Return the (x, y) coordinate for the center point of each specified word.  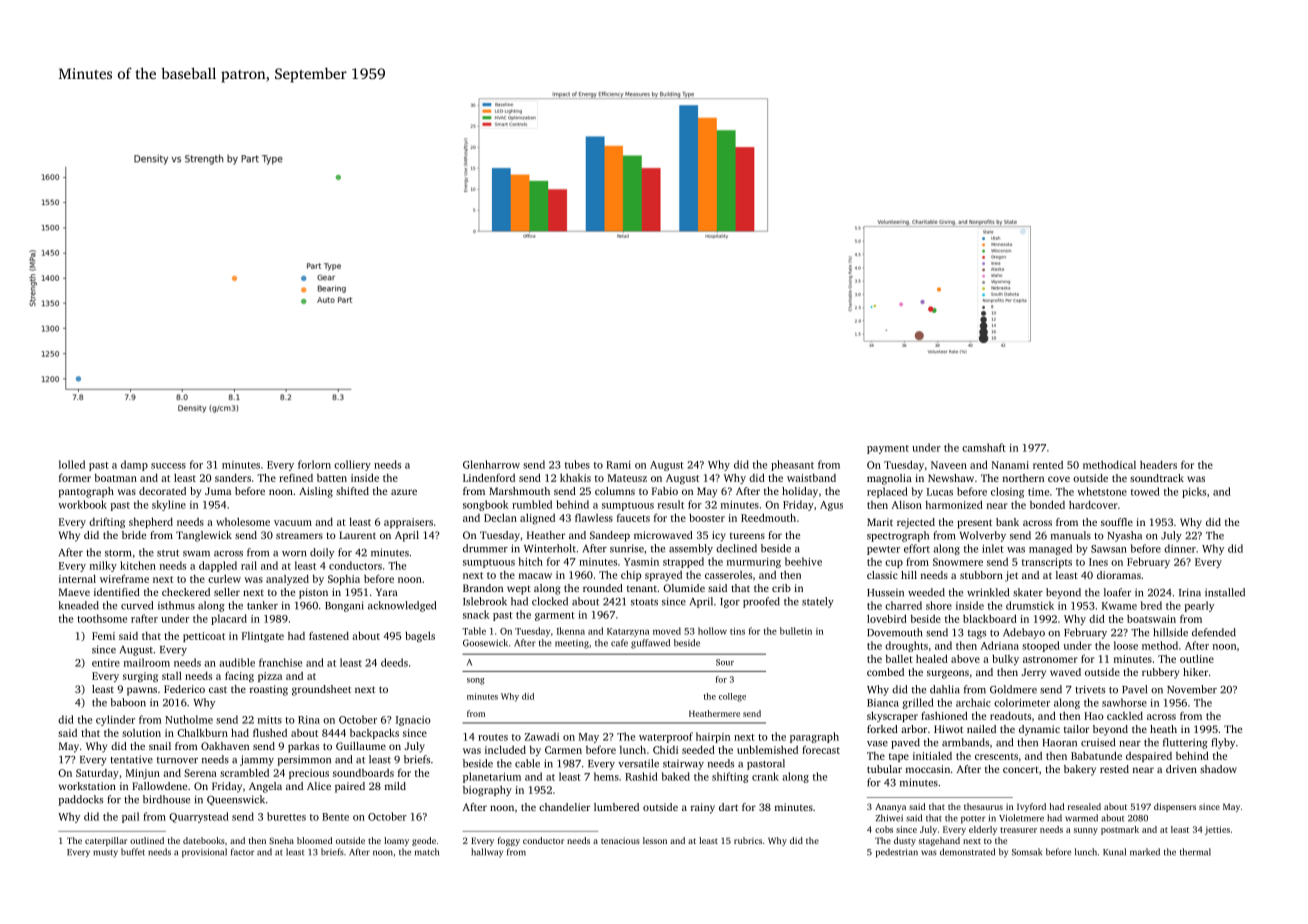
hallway (487, 853)
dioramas (1119, 575)
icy (719, 536)
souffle (1117, 522)
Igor (730, 603)
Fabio (665, 491)
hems (606, 776)
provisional (204, 853)
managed (1050, 549)
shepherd (151, 522)
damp (134, 465)
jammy (257, 760)
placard (229, 619)
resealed (1084, 806)
